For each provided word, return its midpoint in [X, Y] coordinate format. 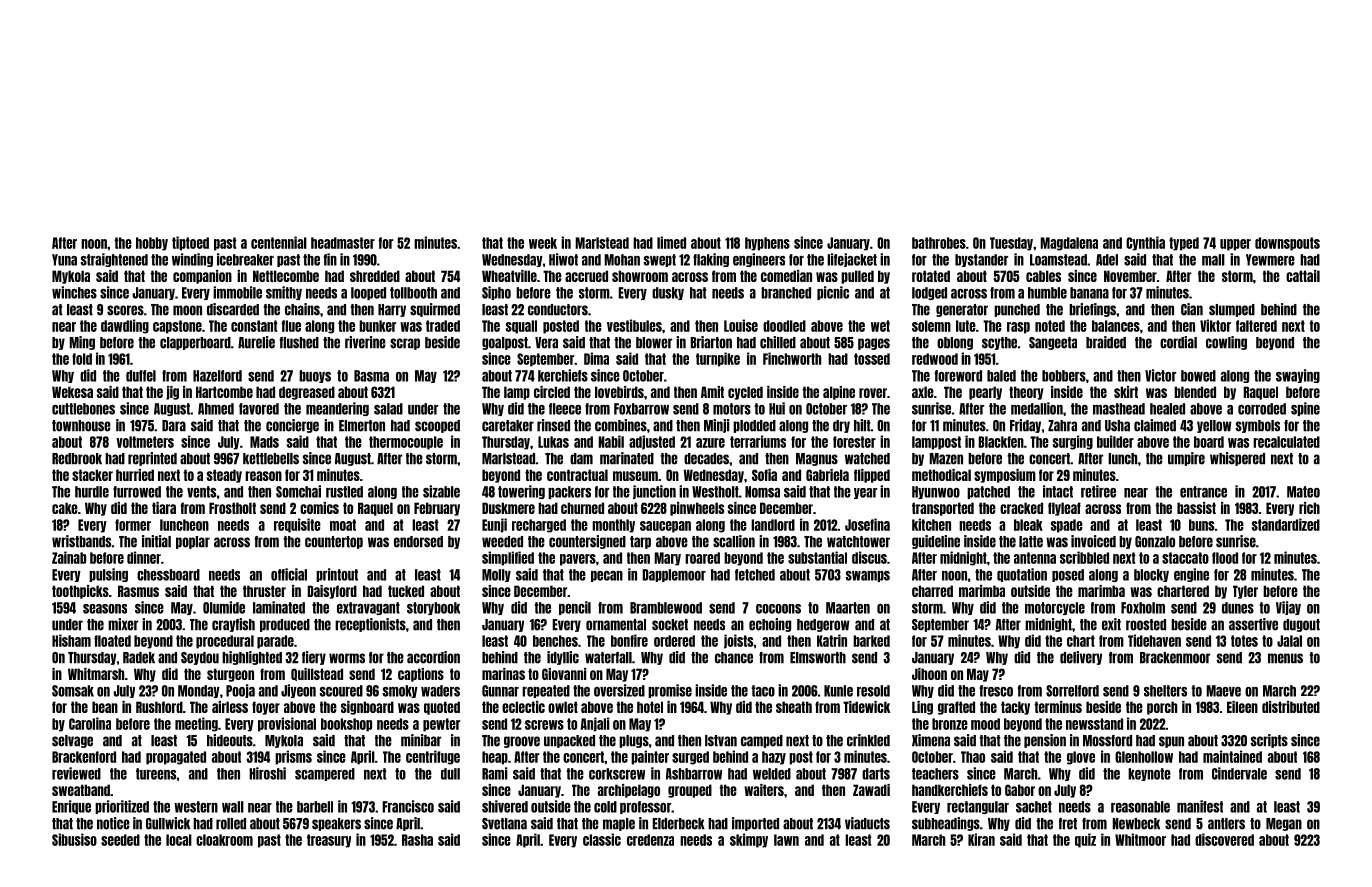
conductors [558, 310]
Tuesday [1011, 244]
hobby [152, 244]
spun [1171, 742]
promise [670, 691]
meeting [196, 724]
